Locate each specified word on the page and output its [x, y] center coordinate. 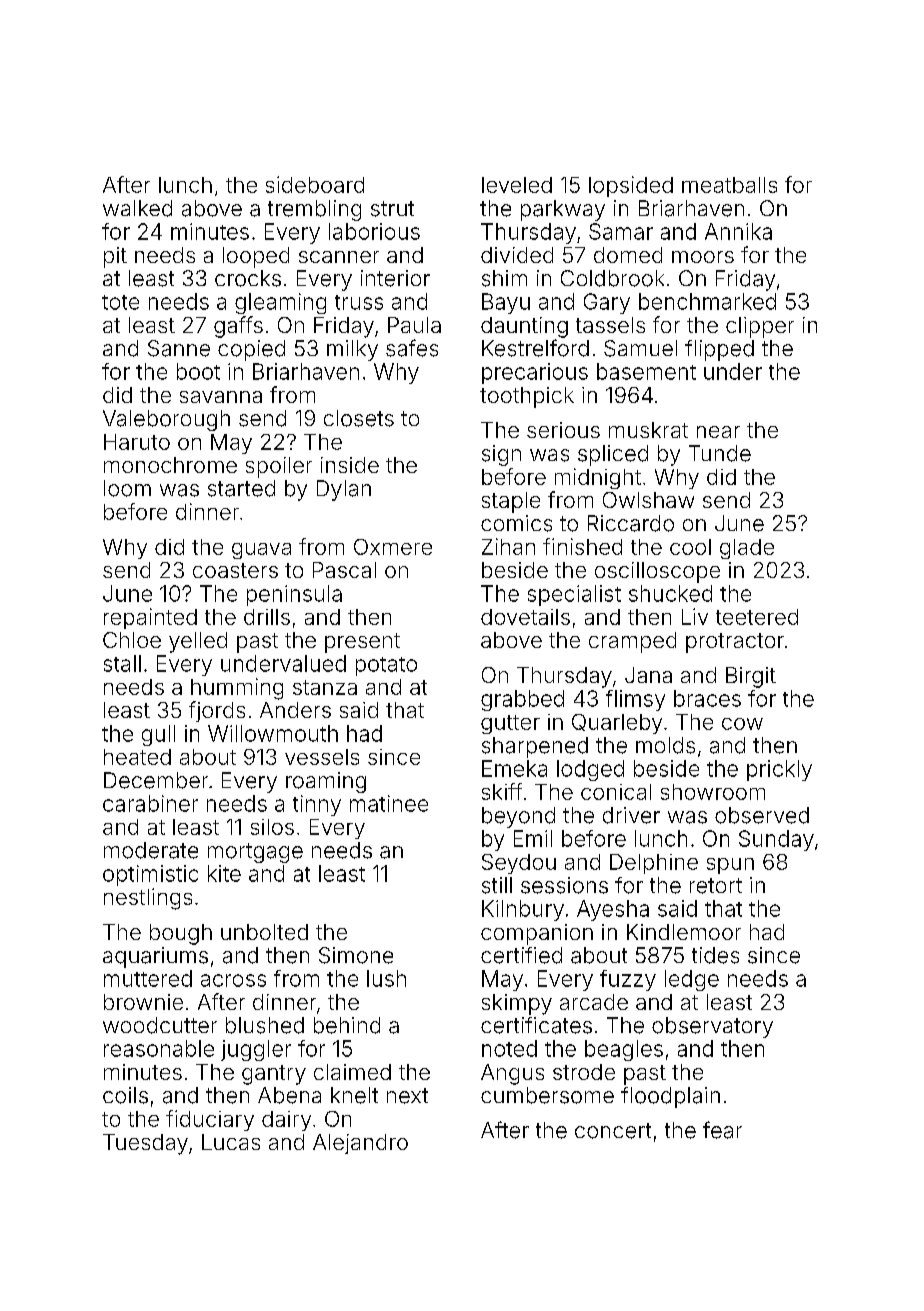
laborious [374, 231]
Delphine [654, 864]
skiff [502, 791]
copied [251, 350]
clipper [760, 327]
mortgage [255, 853]
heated [137, 757]
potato [386, 666]
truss [359, 302]
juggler [256, 1050]
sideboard [315, 184]
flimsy [635, 700]
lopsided [631, 186]
